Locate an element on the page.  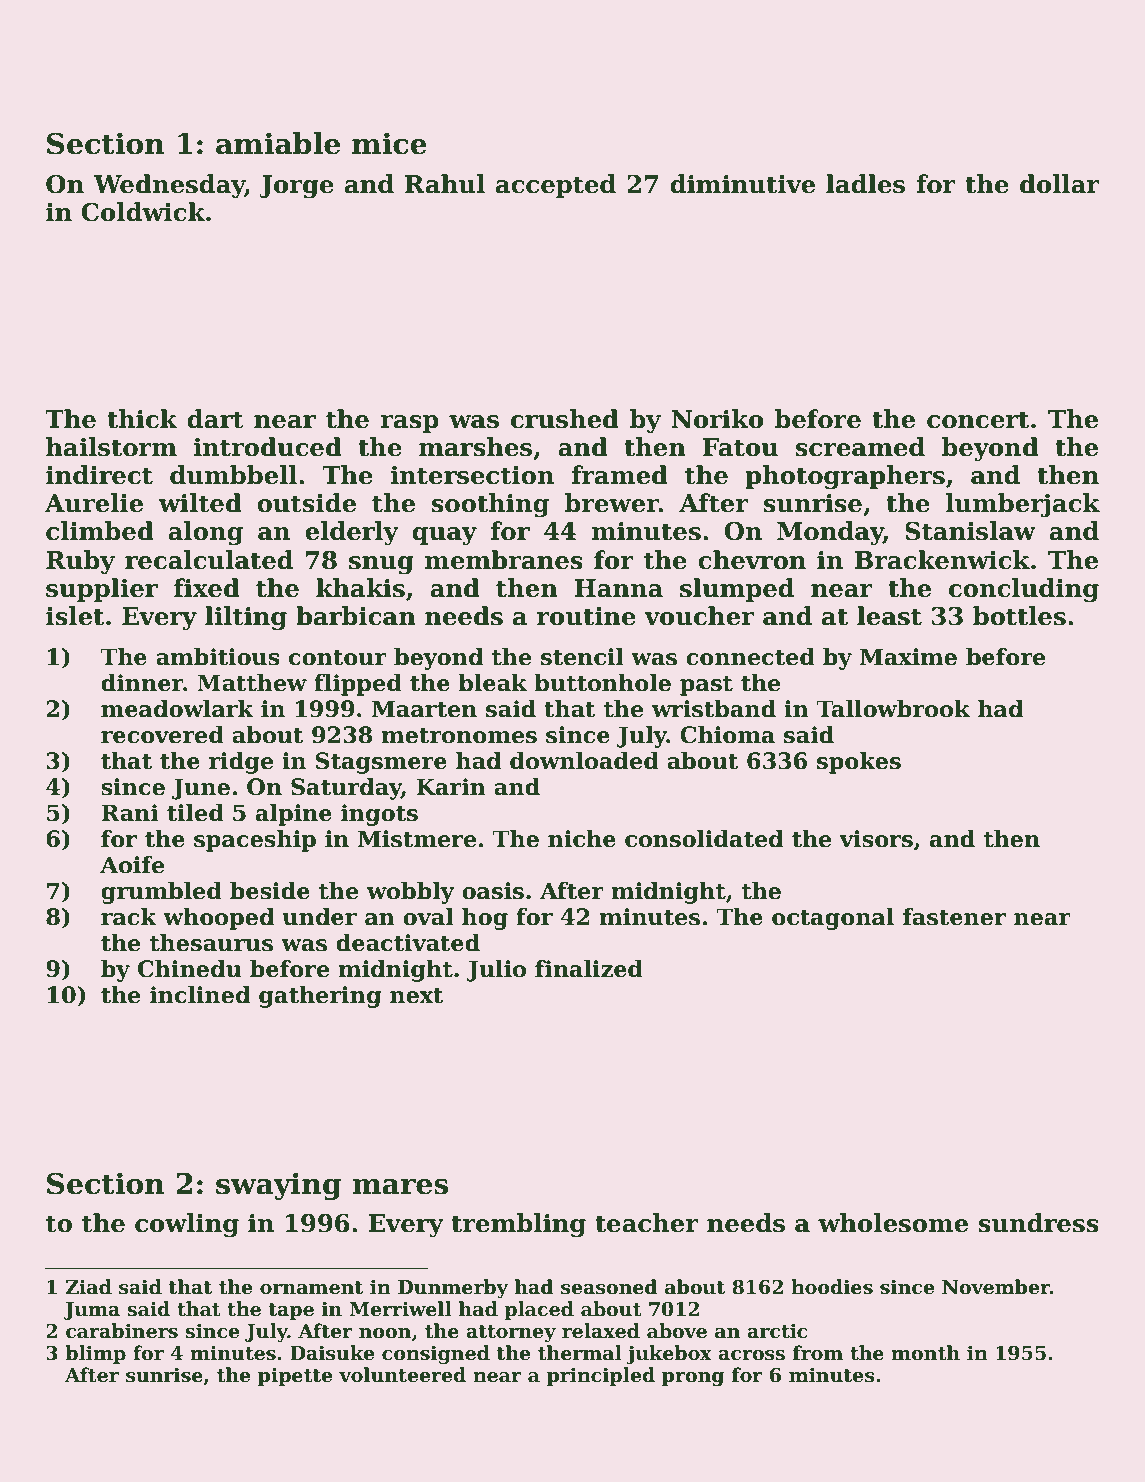
Ziad is located at coordinates (89, 1287).
